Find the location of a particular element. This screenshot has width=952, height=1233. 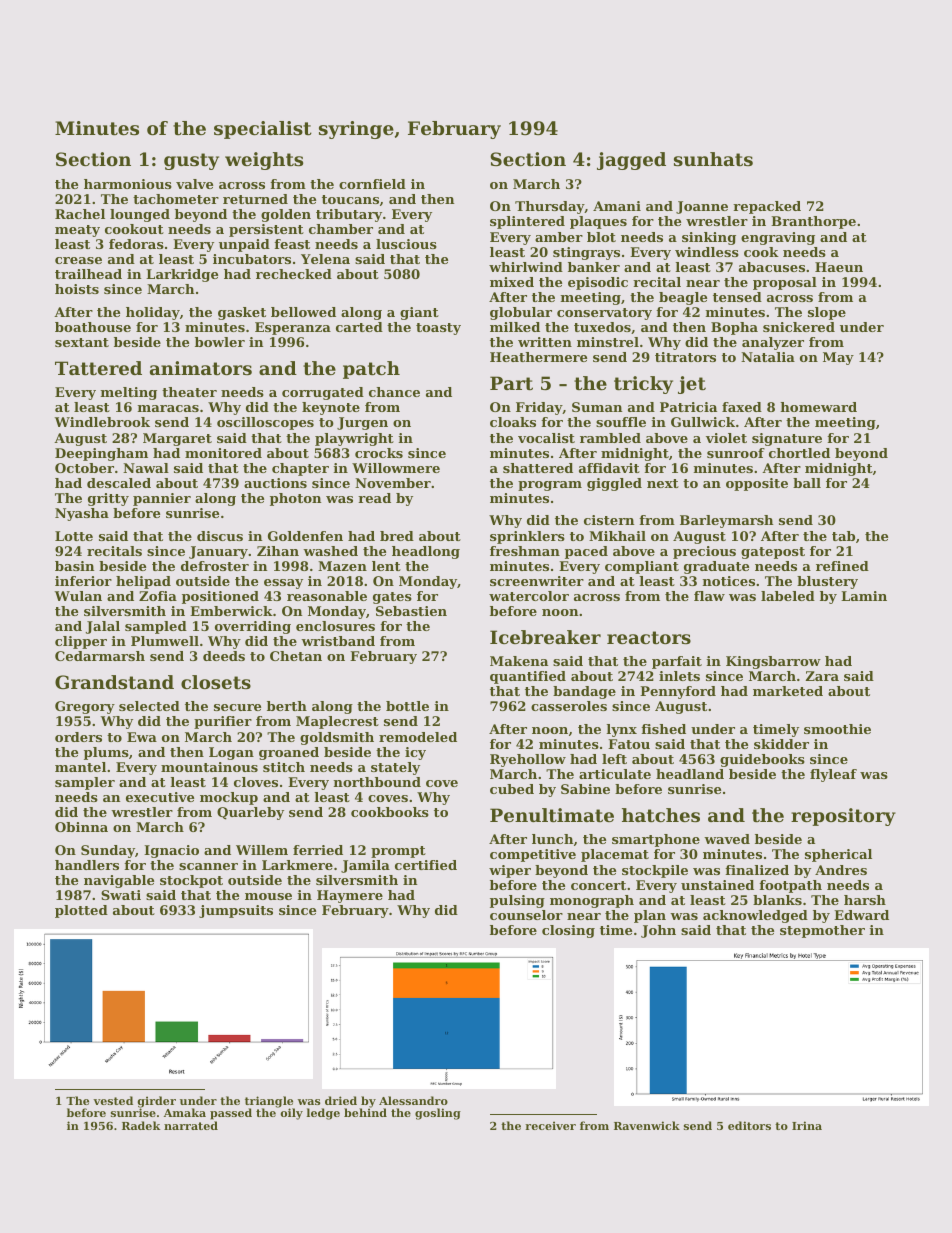

selected is located at coordinates (149, 706).
